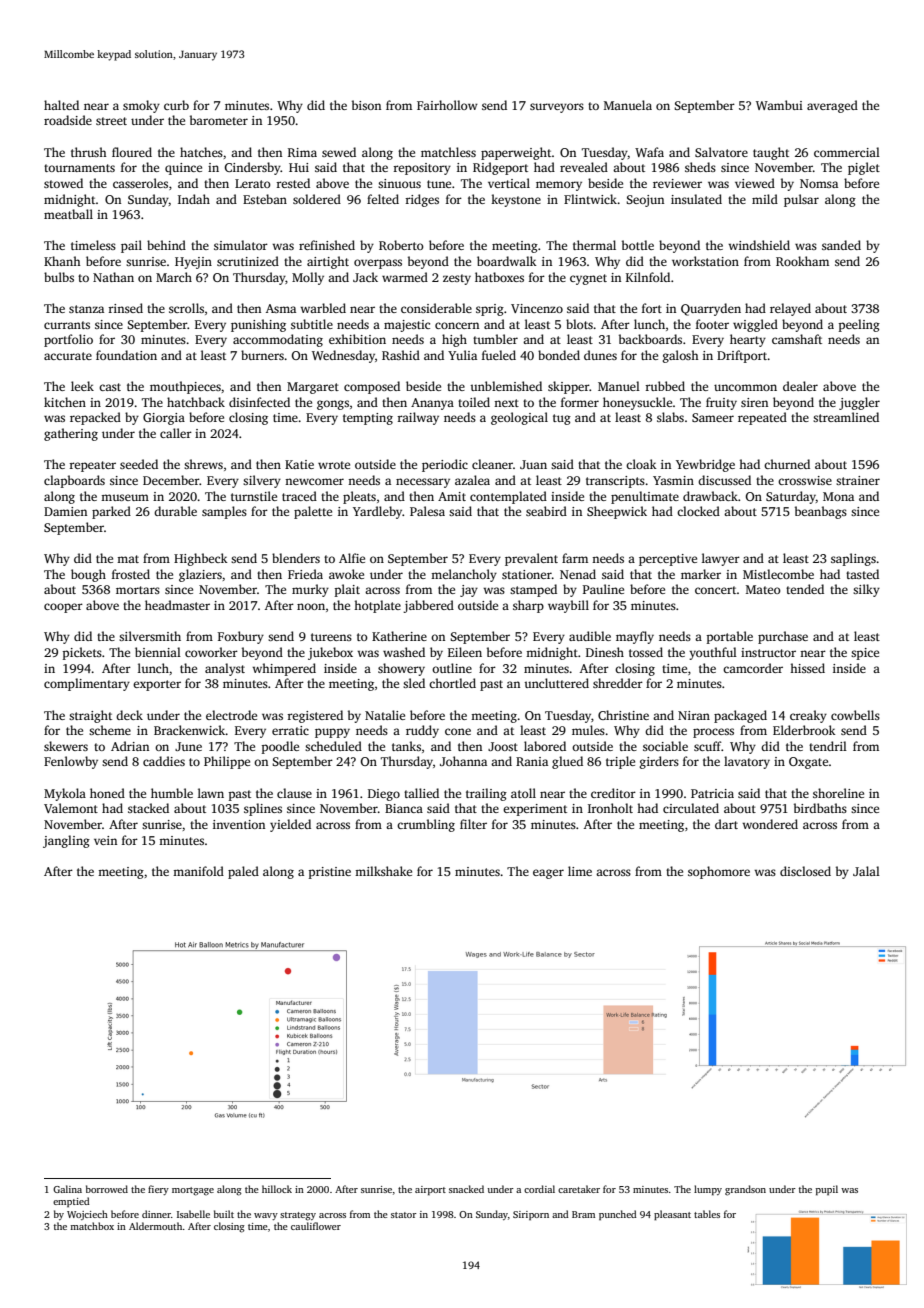  I want to click on Wambui, so click(779, 105).
